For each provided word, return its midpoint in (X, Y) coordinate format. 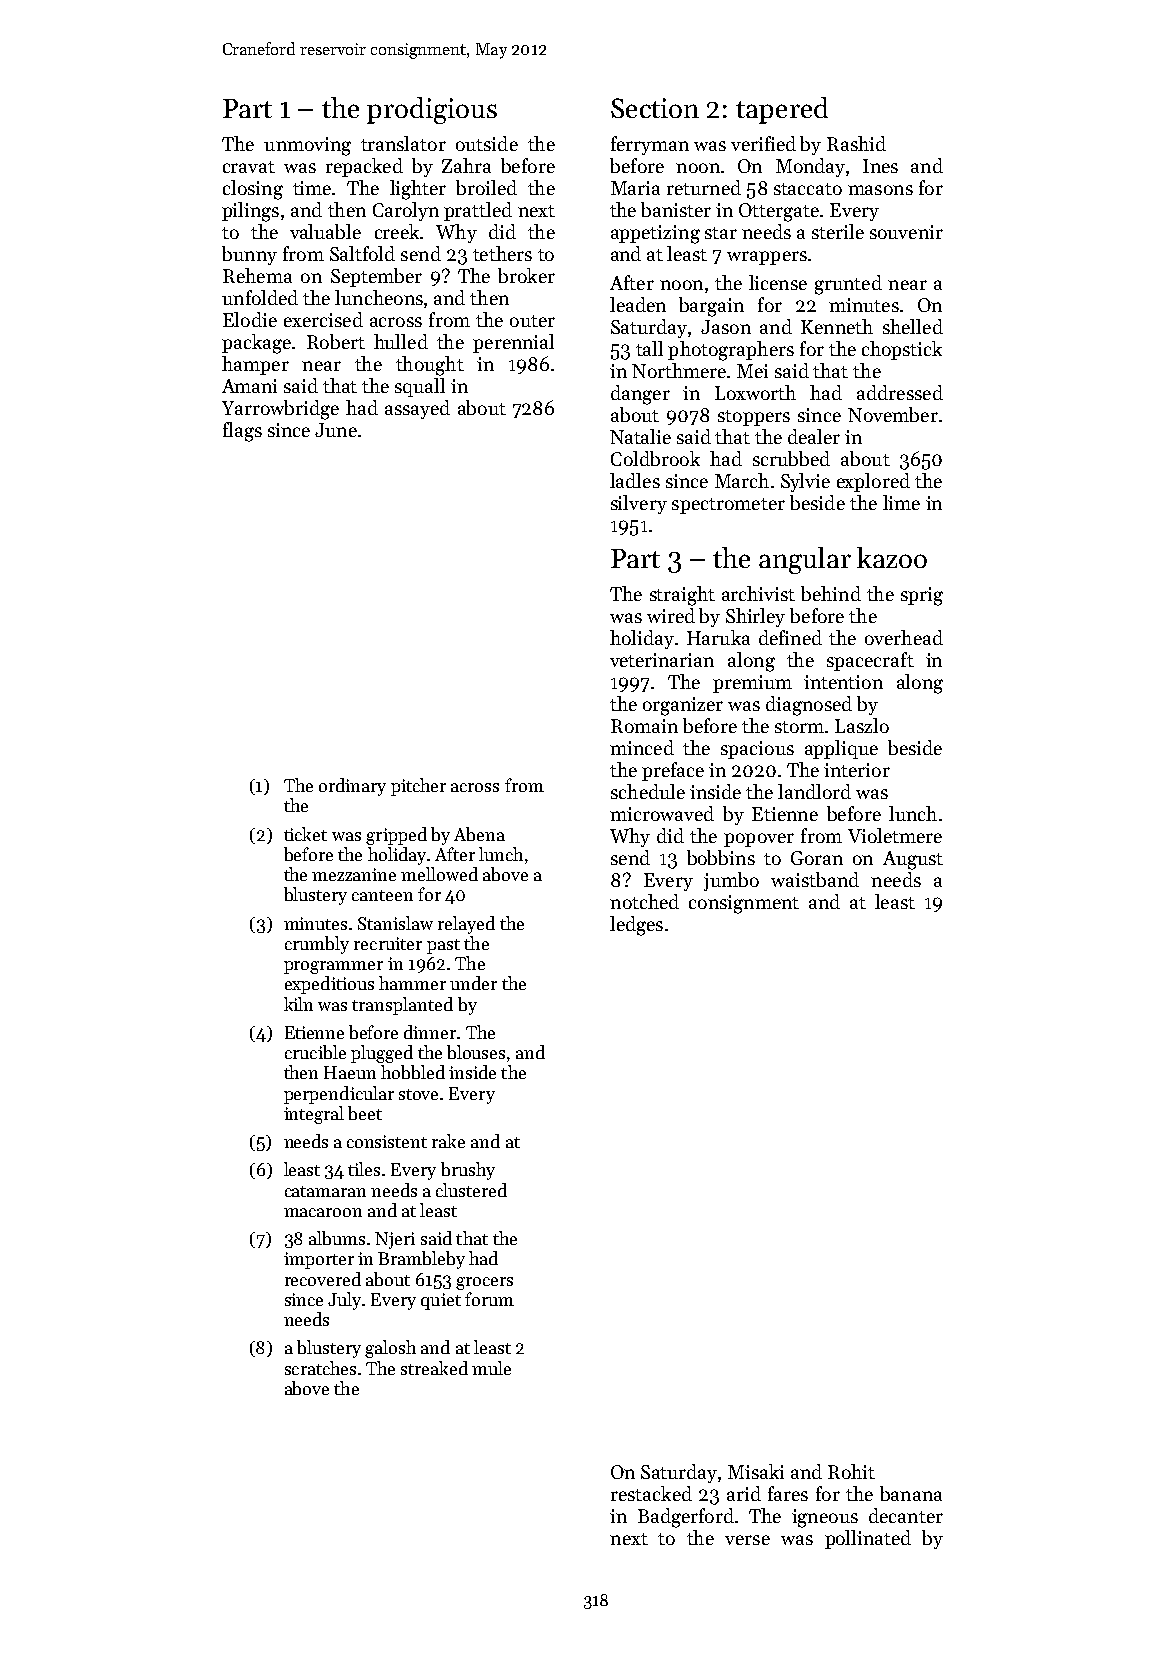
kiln (298, 1004)
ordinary (352, 787)
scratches (320, 1368)
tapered (782, 110)
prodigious (432, 110)
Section (655, 108)
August (913, 860)
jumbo (731, 881)
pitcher (418, 787)
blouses (476, 1052)
